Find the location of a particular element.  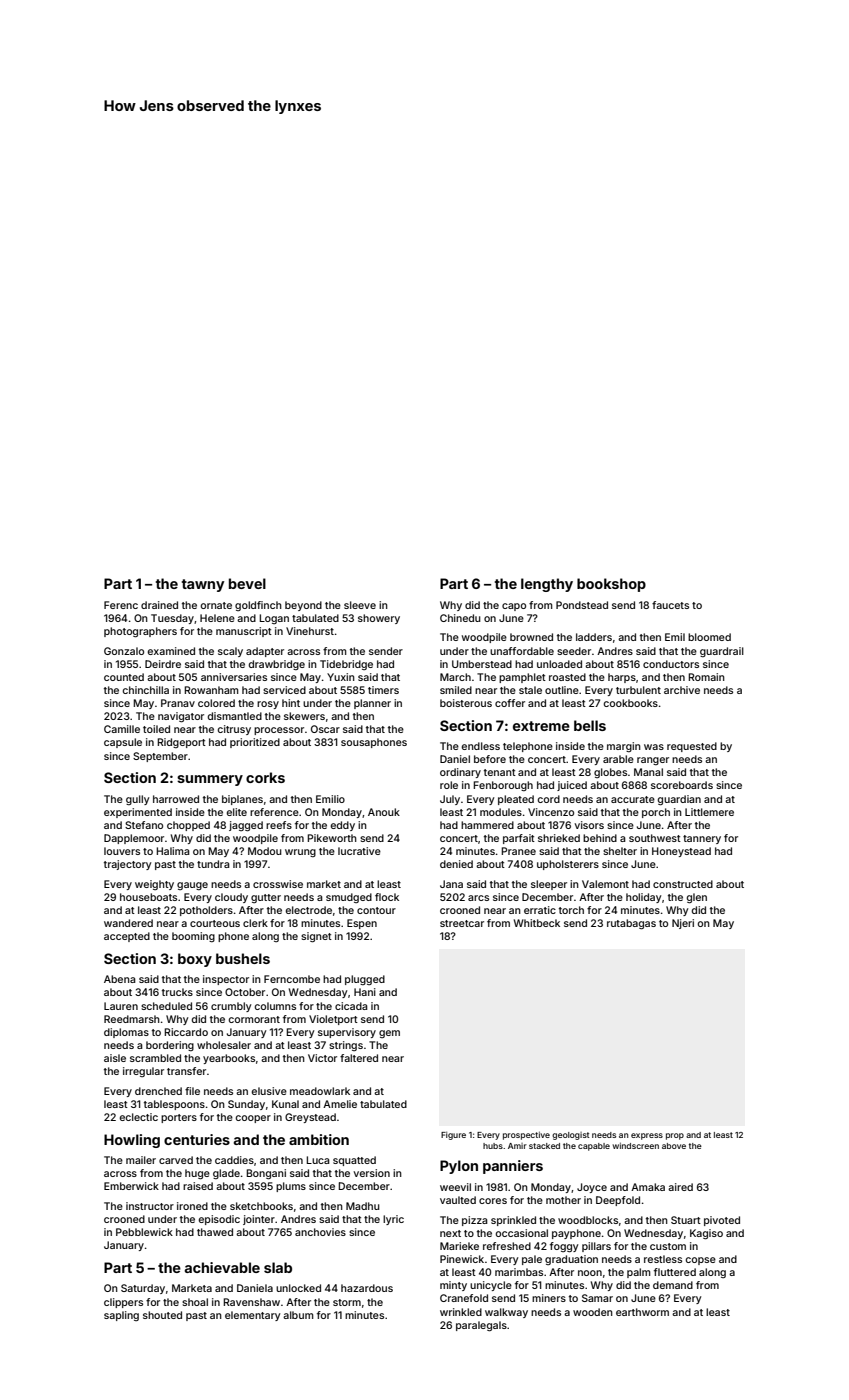

trajectory is located at coordinates (127, 865).
